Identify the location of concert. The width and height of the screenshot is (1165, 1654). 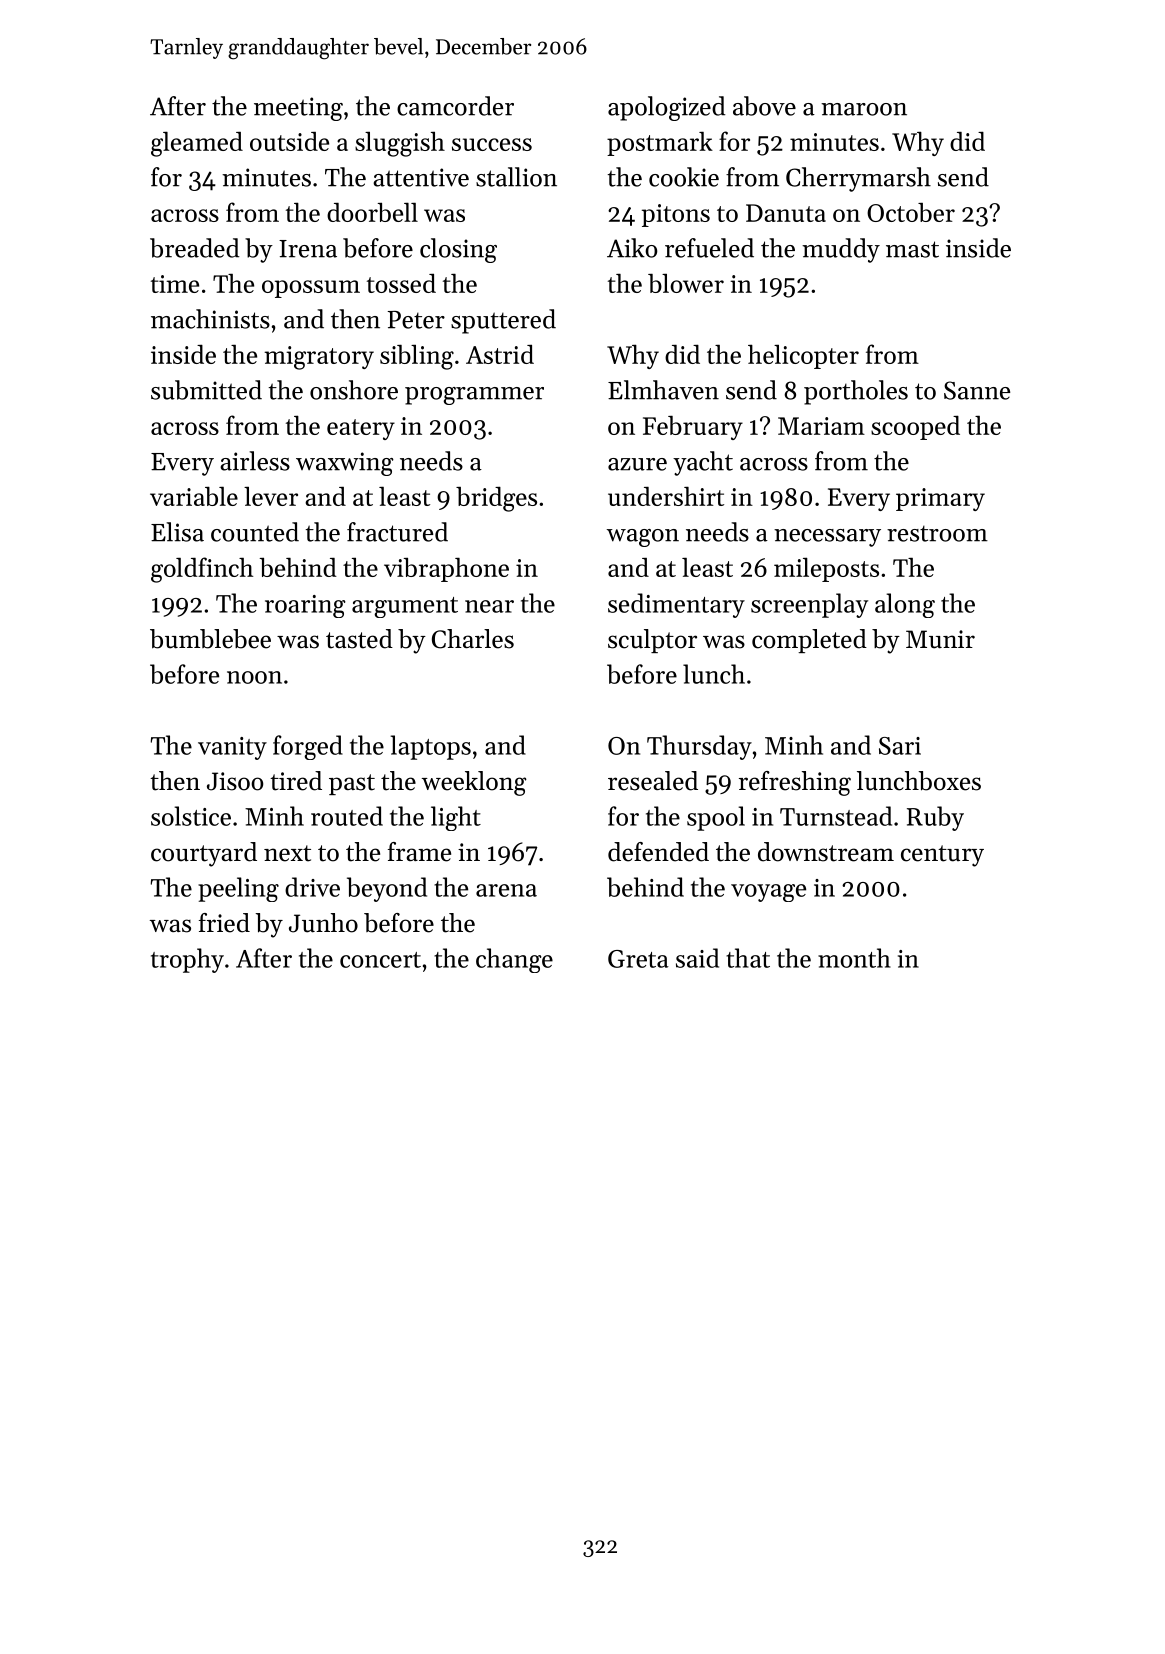
(380, 960).
